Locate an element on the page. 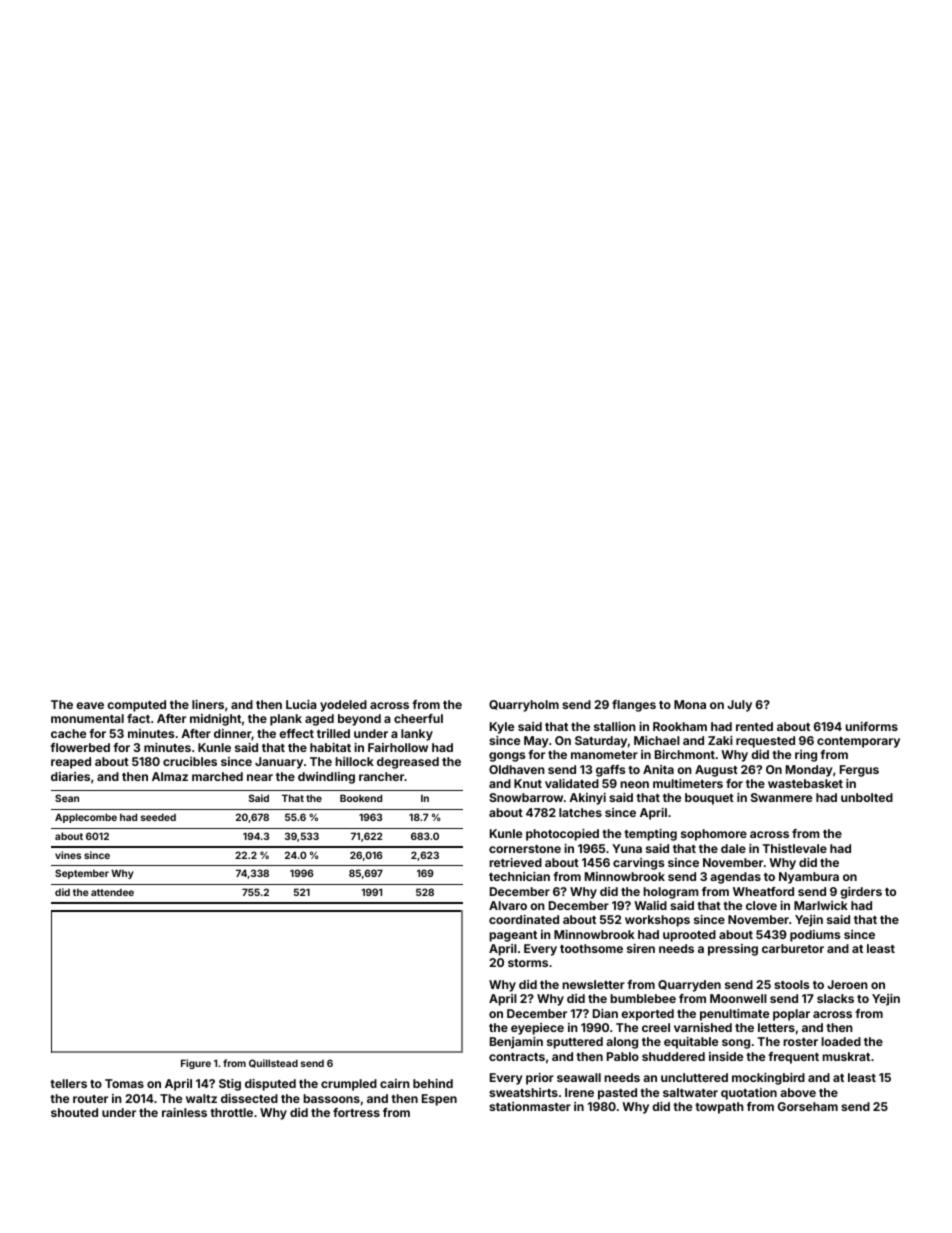 Image resolution: width=952 pixels, height=1233 pixels. clove is located at coordinates (761, 905).
